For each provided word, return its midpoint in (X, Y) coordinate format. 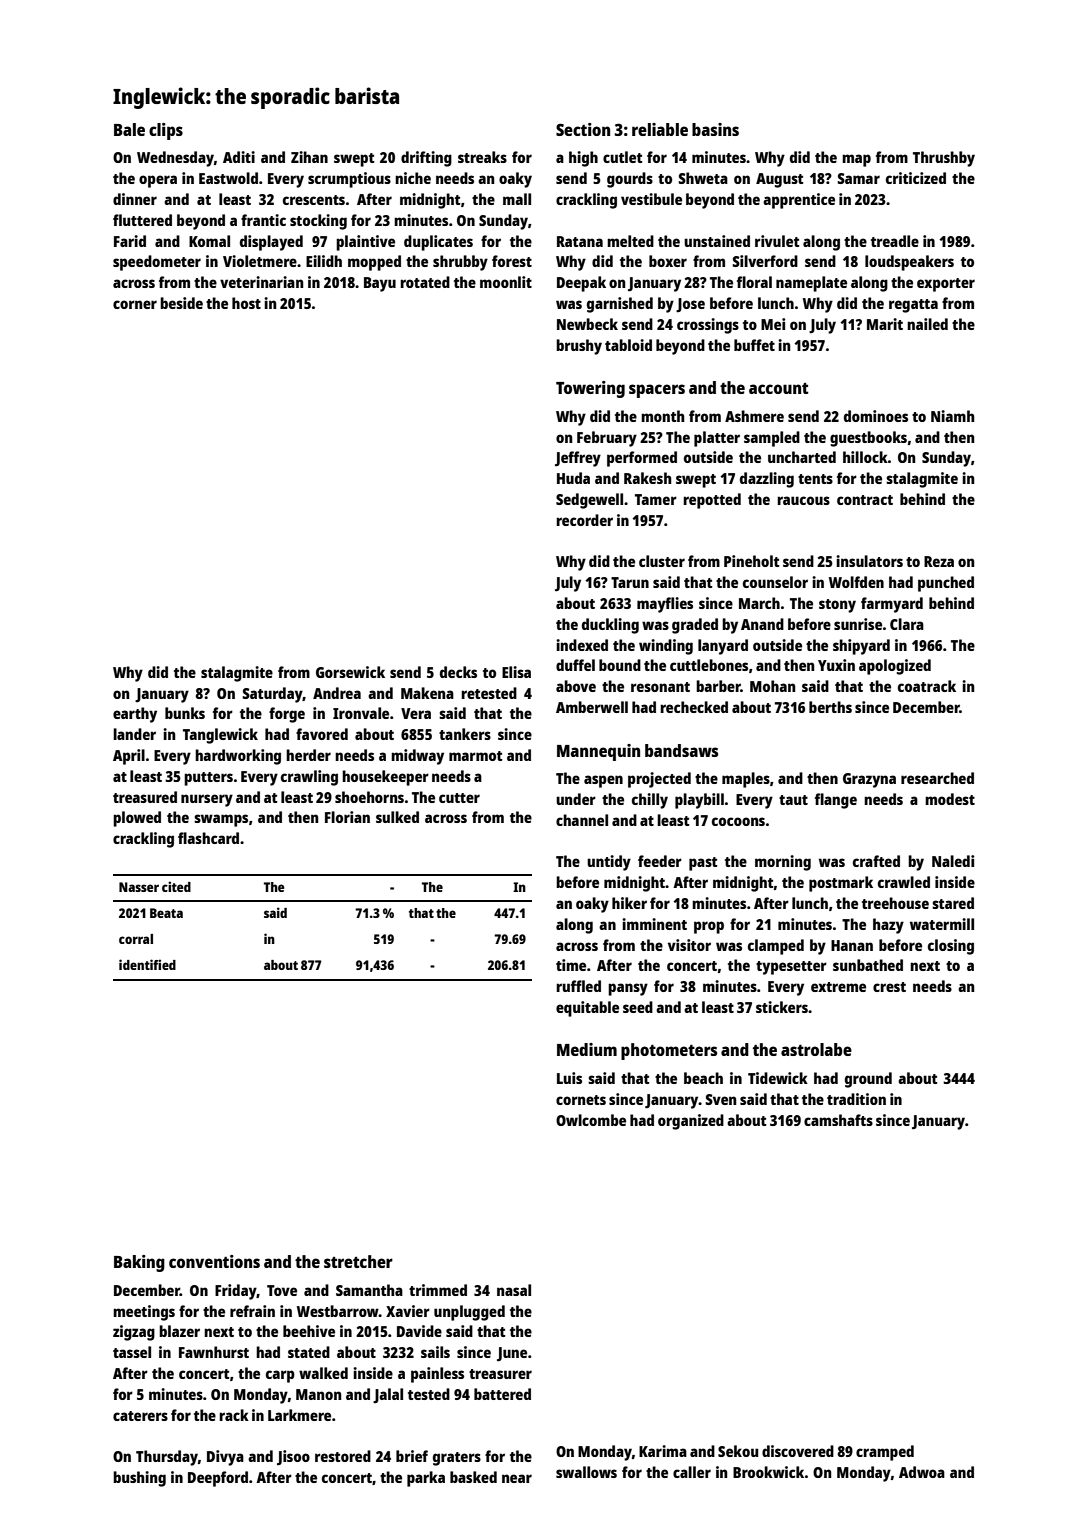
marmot (476, 756)
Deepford (218, 1479)
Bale (129, 129)
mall (517, 199)
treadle (895, 241)
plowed (137, 819)
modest (950, 799)
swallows (586, 1472)
